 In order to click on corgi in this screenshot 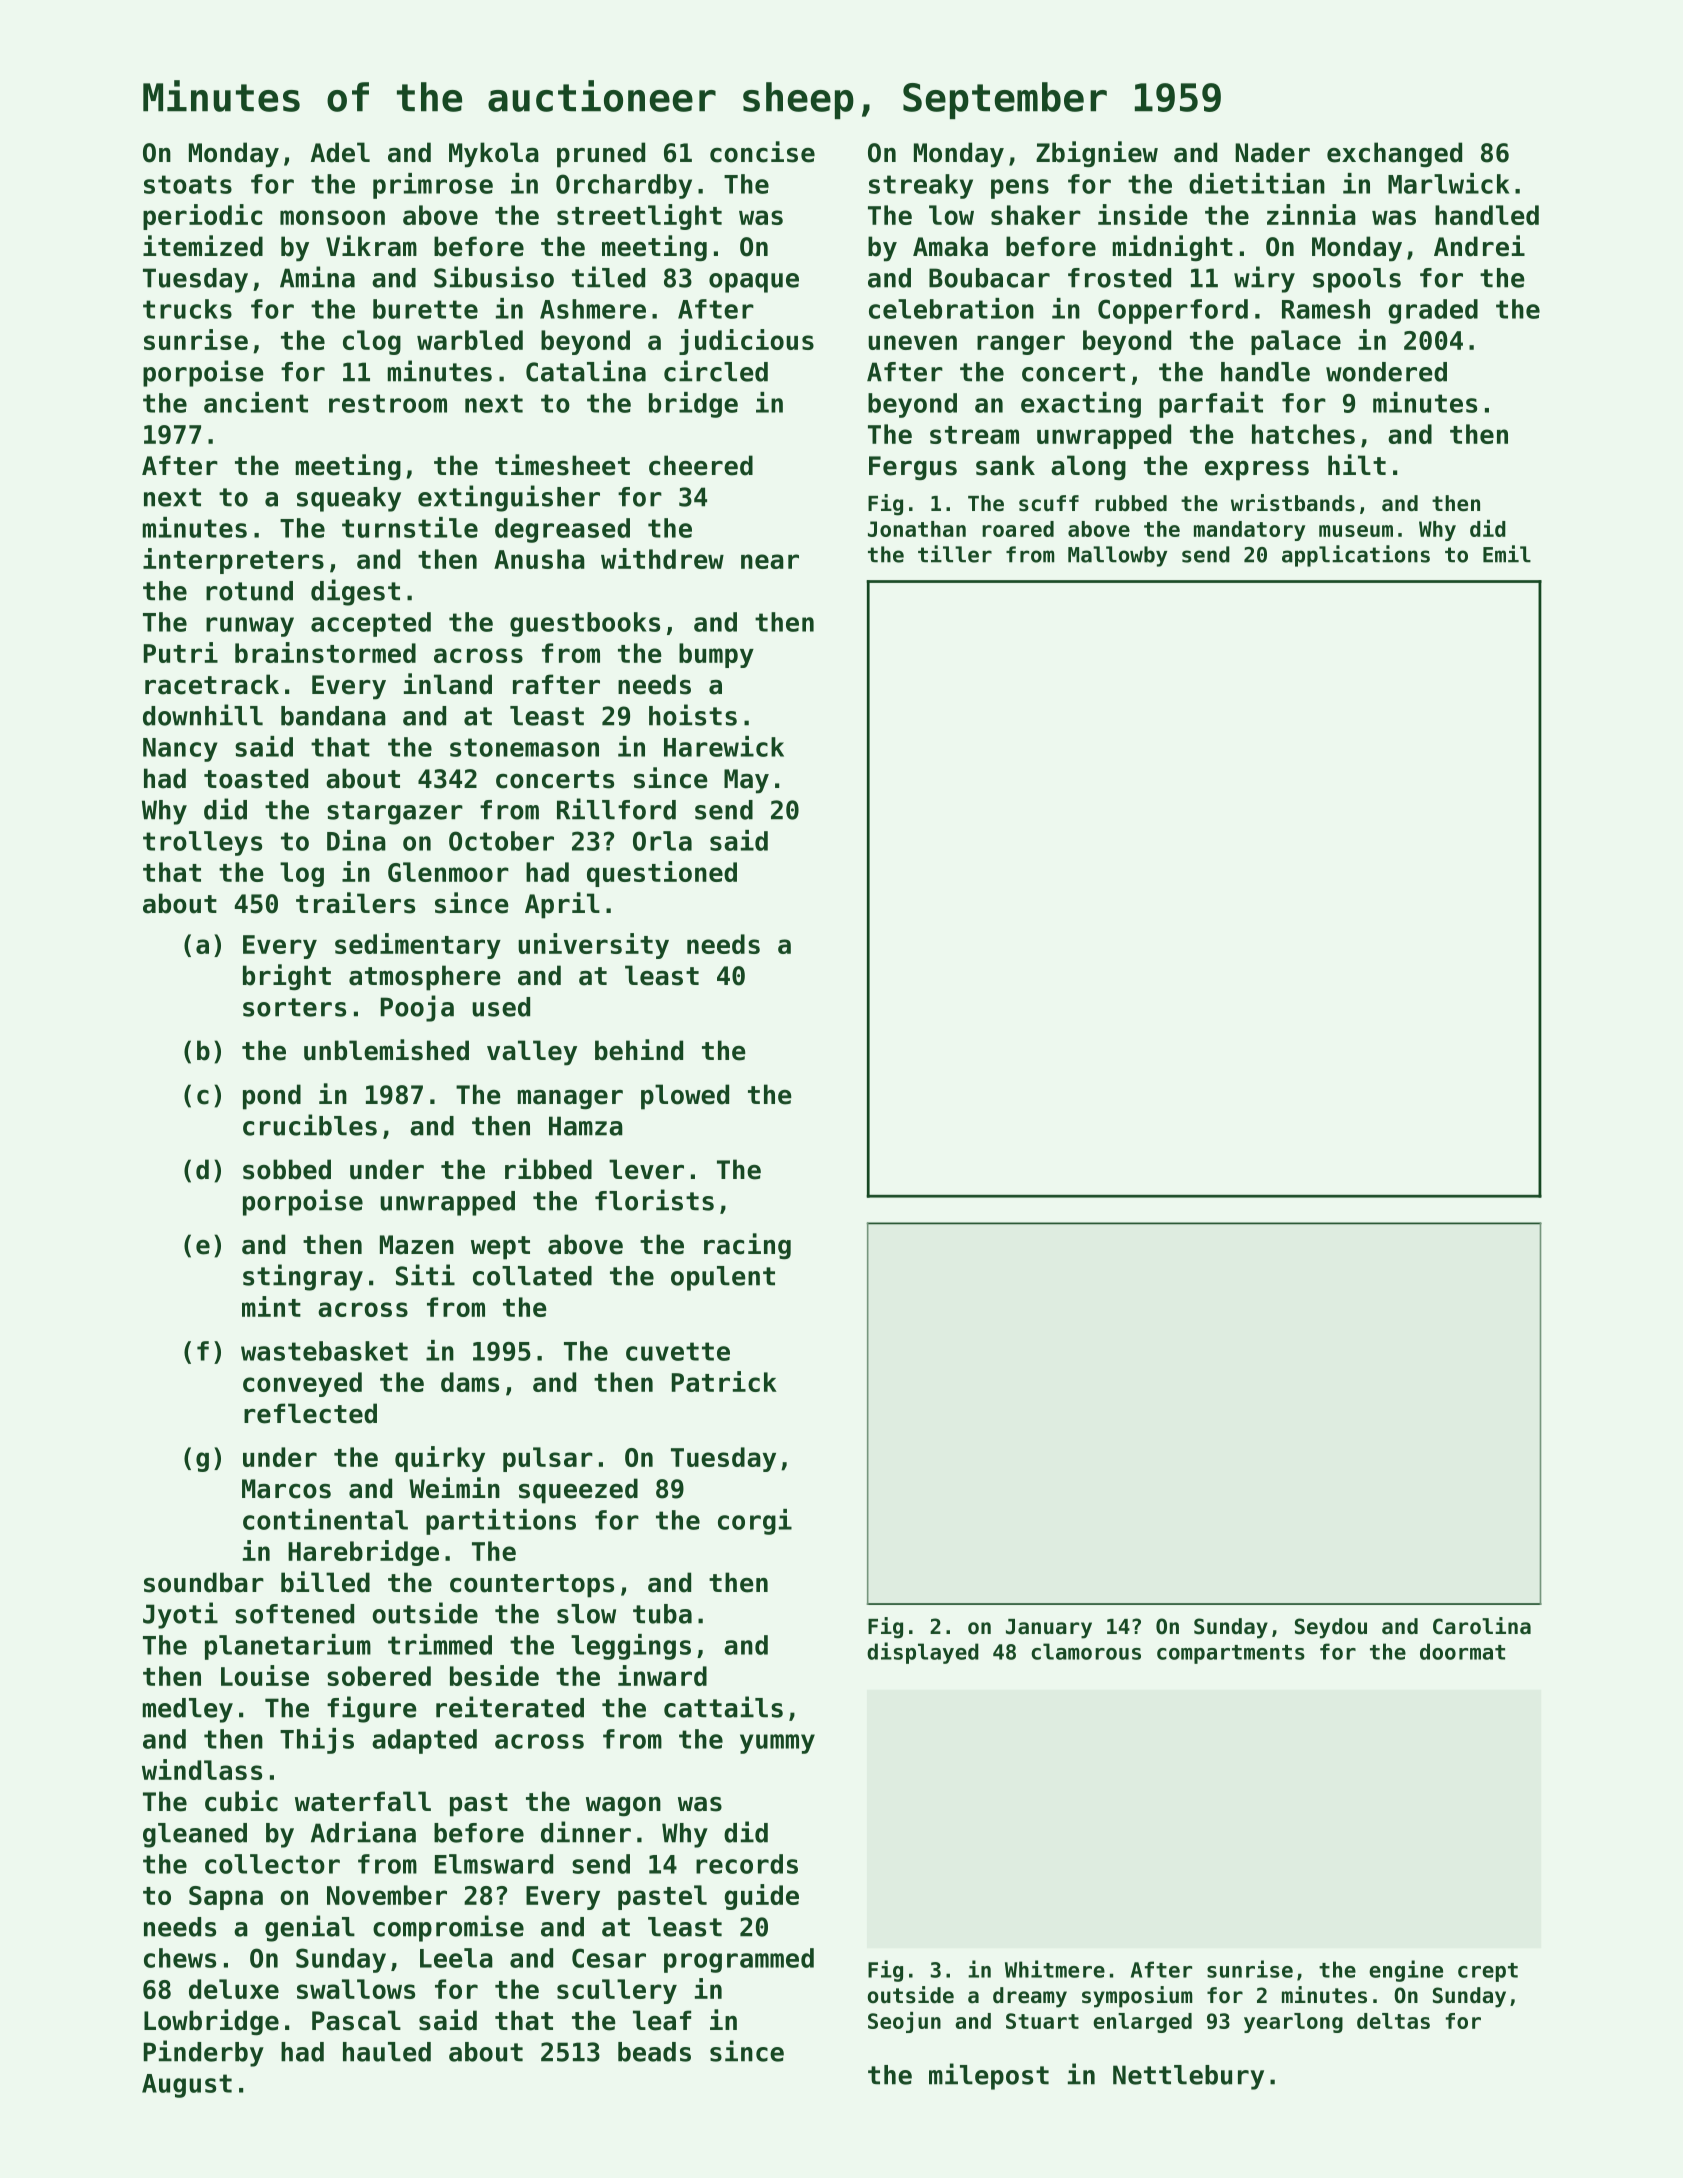, I will do `click(755, 1522)`.
